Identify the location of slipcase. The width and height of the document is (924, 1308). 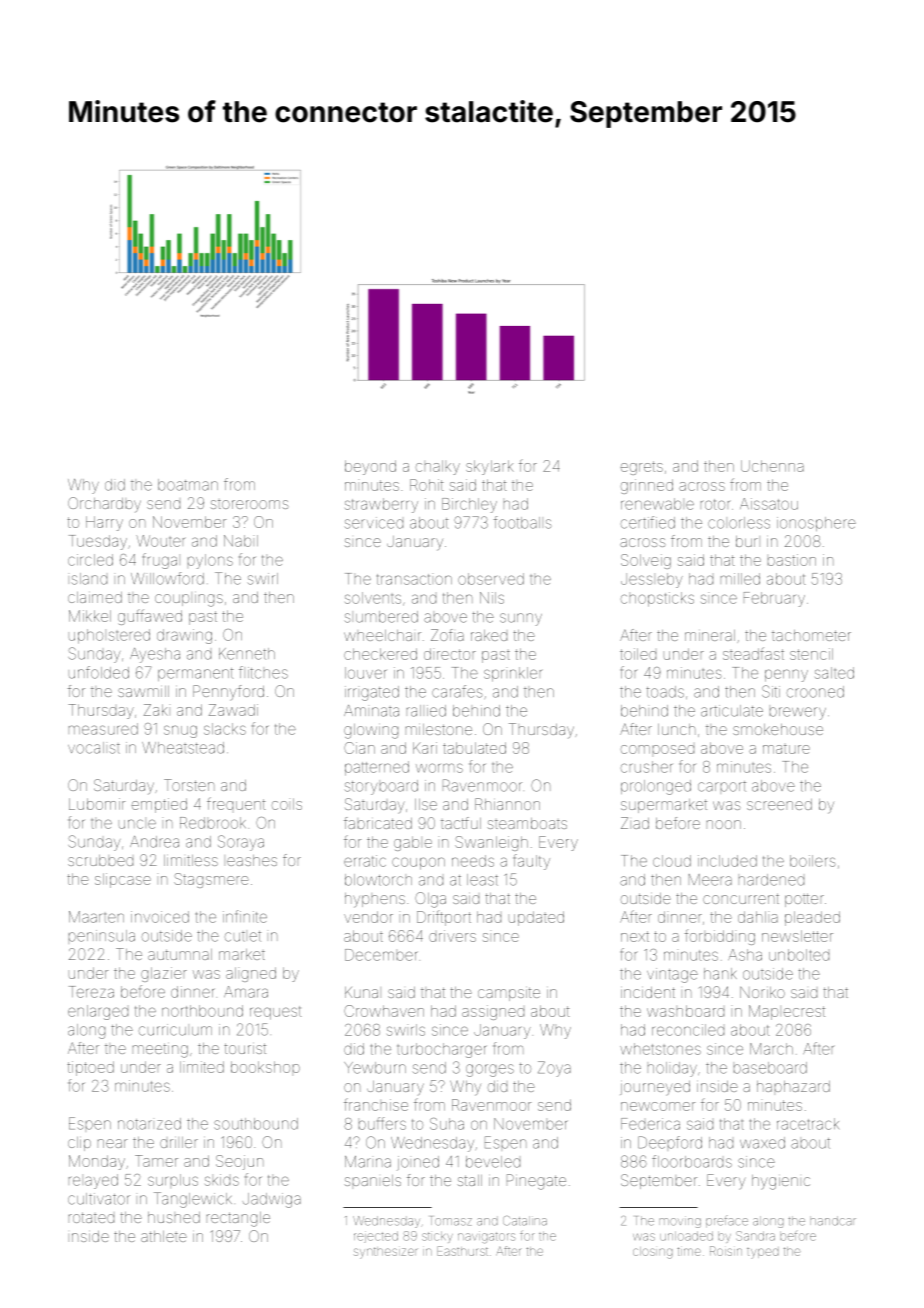
(123, 880).
